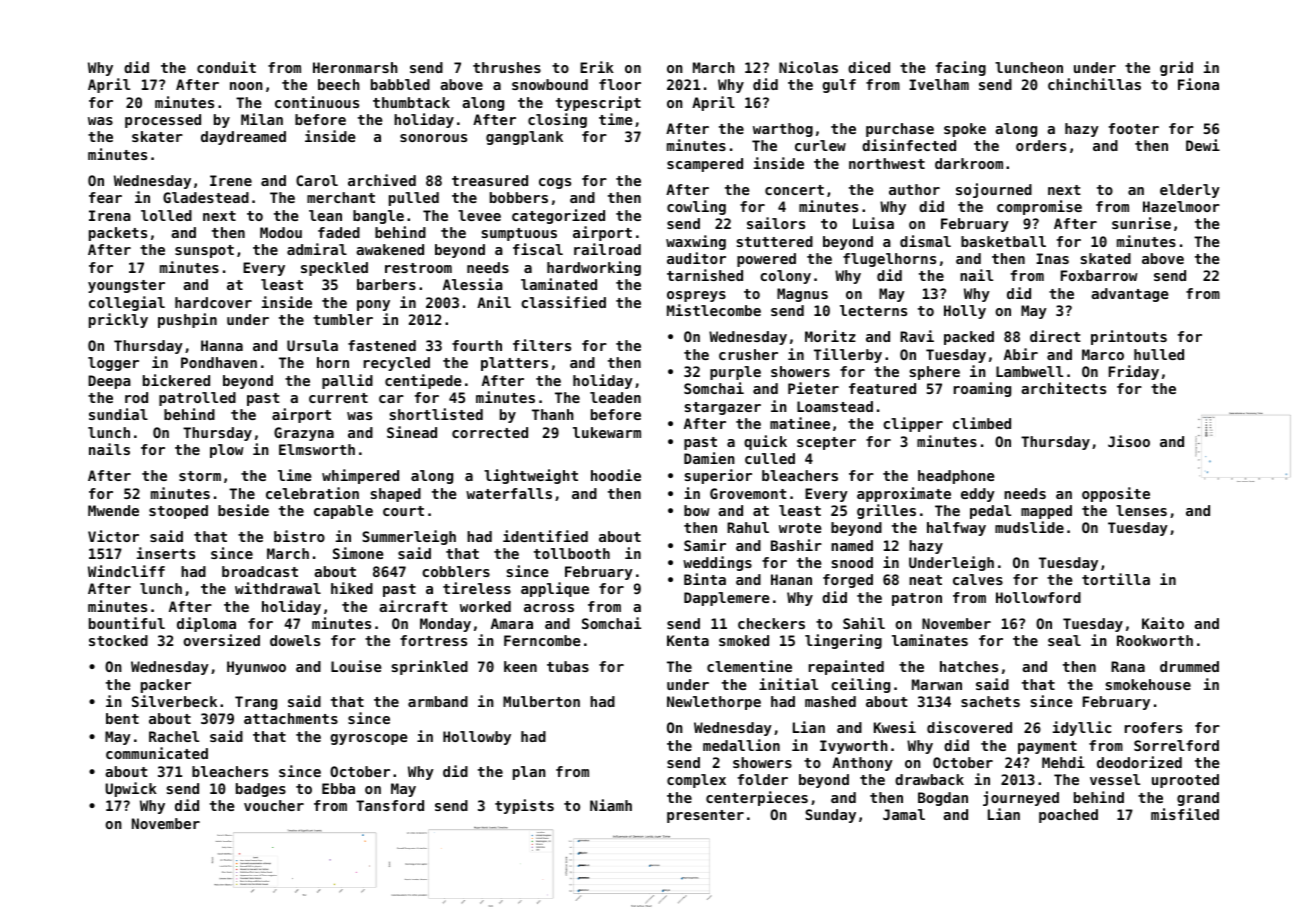  I want to click on gyroscope, so click(369, 739).
